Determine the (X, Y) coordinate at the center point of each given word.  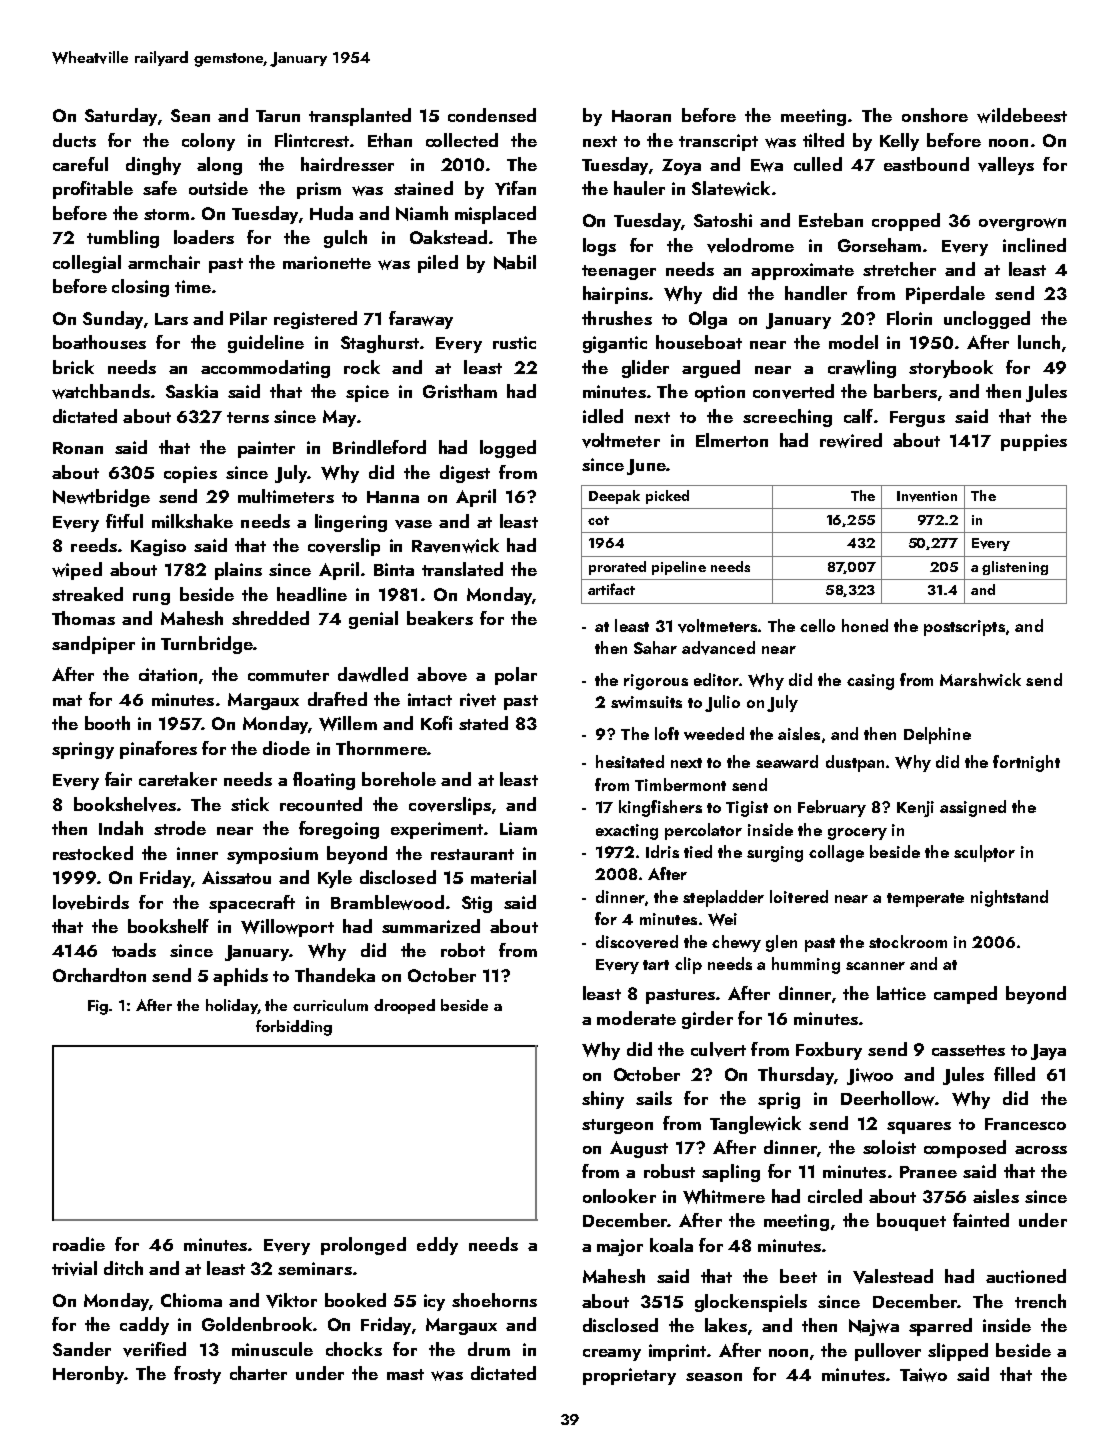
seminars (315, 1268)
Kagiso (158, 547)
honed (865, 625)
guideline (266, 344)
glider (645, 369)
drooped (404, 1006)
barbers (905, 391)
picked (667, 497)
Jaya (1048, 1052)
